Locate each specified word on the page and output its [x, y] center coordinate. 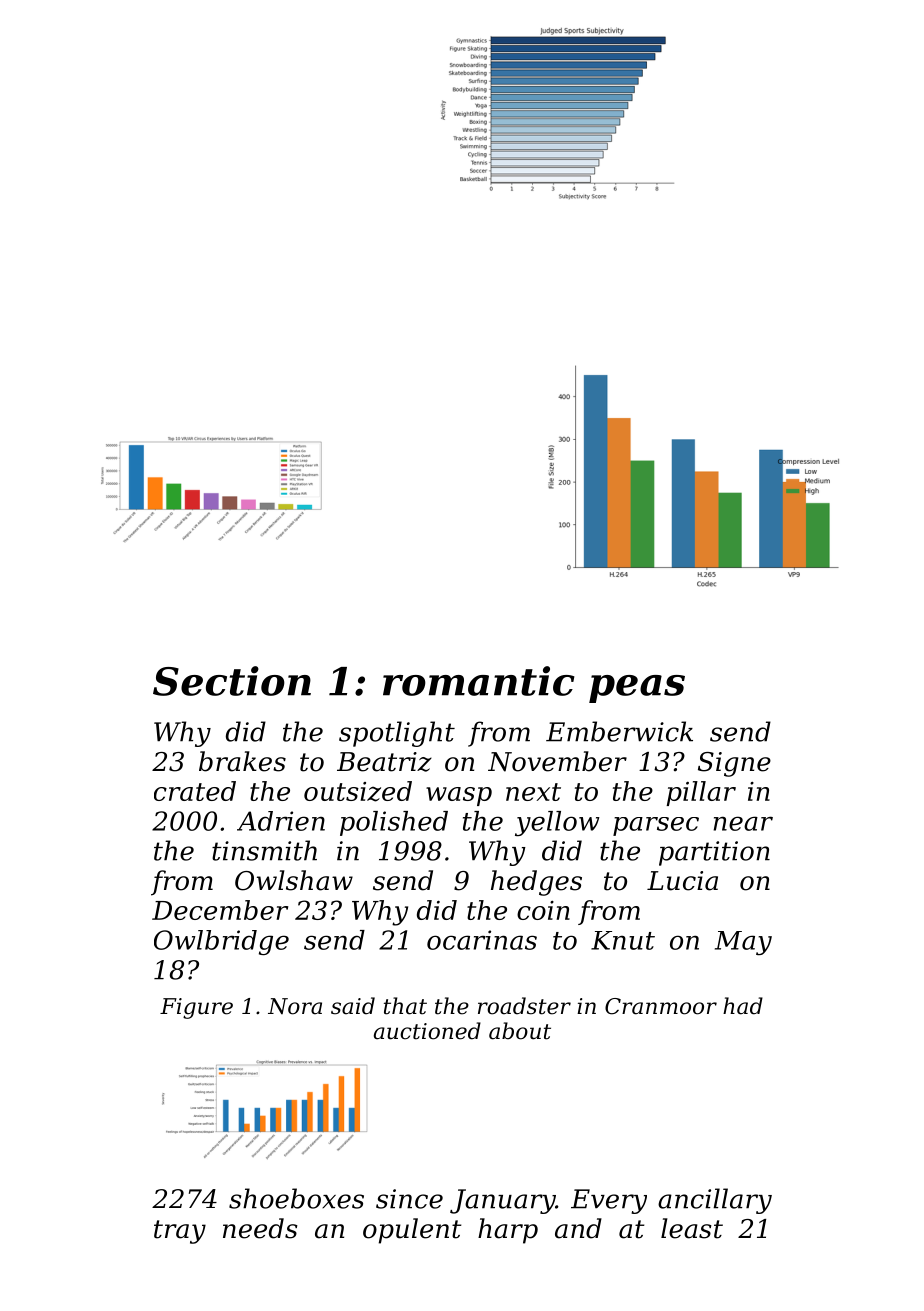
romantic [479, 681]
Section [232, 681]
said [353, 1006]
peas [637, 689]
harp [508, 1231]
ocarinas [482, 940]
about [520, 1031]
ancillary [715, 1201]
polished [394, 823]
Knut [623, 940]
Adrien [281, 821]
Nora [295, 1006]
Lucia [682, 881]
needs [260, 1228]
